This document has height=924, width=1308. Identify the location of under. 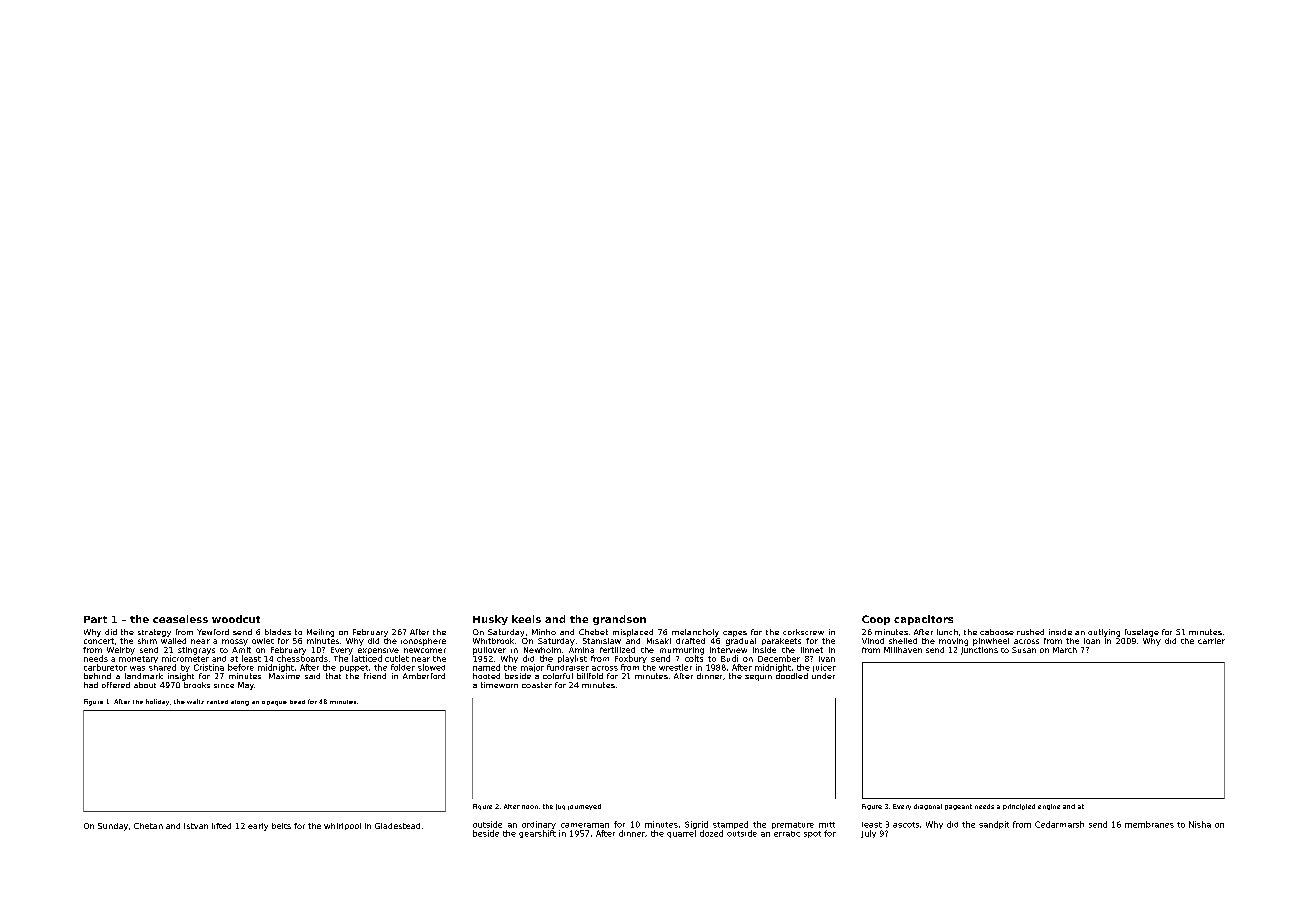
(823, 676).
